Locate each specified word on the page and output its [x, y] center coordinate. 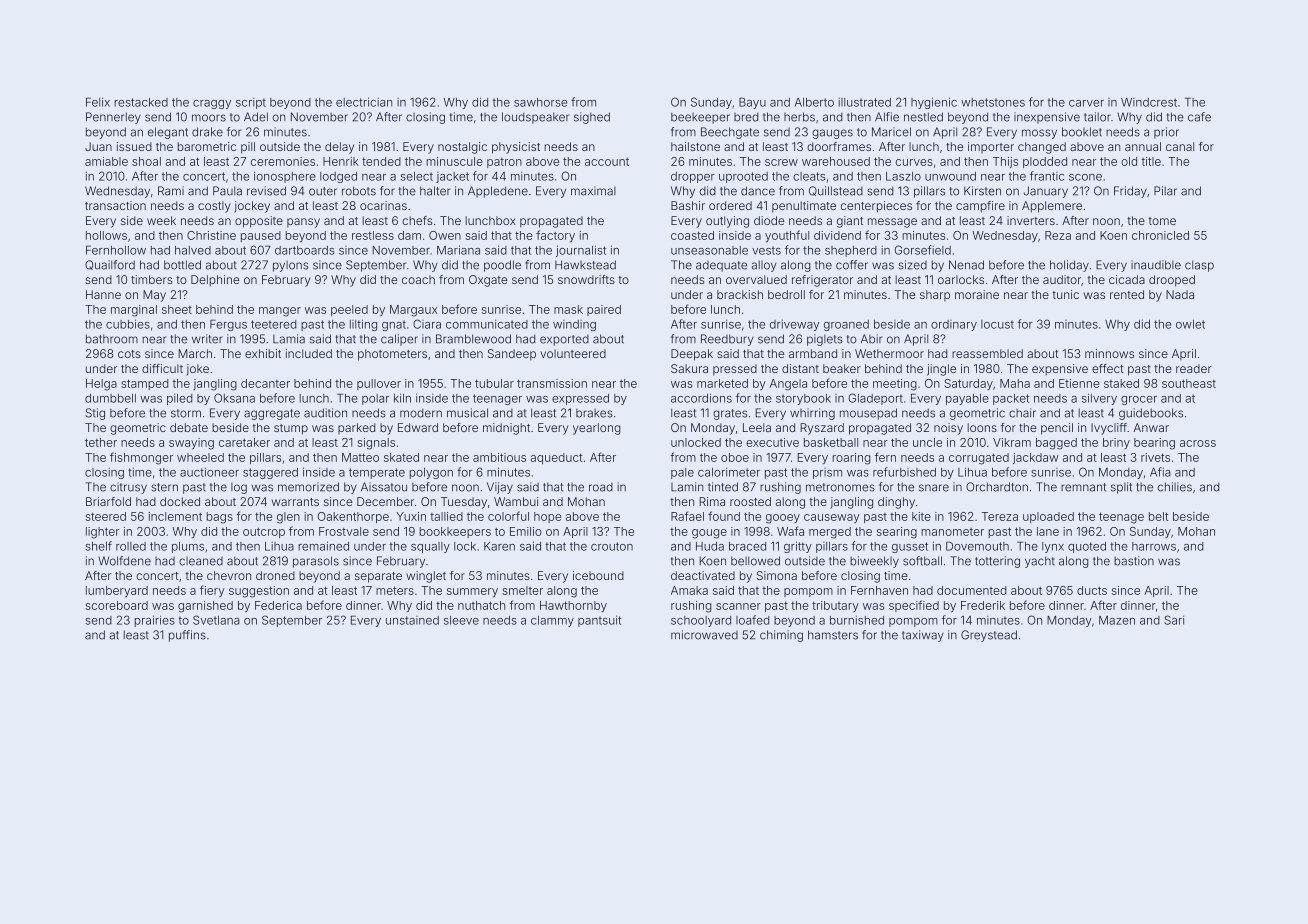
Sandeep [512, 355]
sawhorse [540, 102]
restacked [141, 102]
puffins [187, 636]
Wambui [516, 501]
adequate [721, 266]
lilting [363, 325]
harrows [1154, 546]
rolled [131, 546]
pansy [303, 223]
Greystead [989, 636]
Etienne [1079, 383]
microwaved [704, 635]
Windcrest [1149, 102]
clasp [1199, 266]
